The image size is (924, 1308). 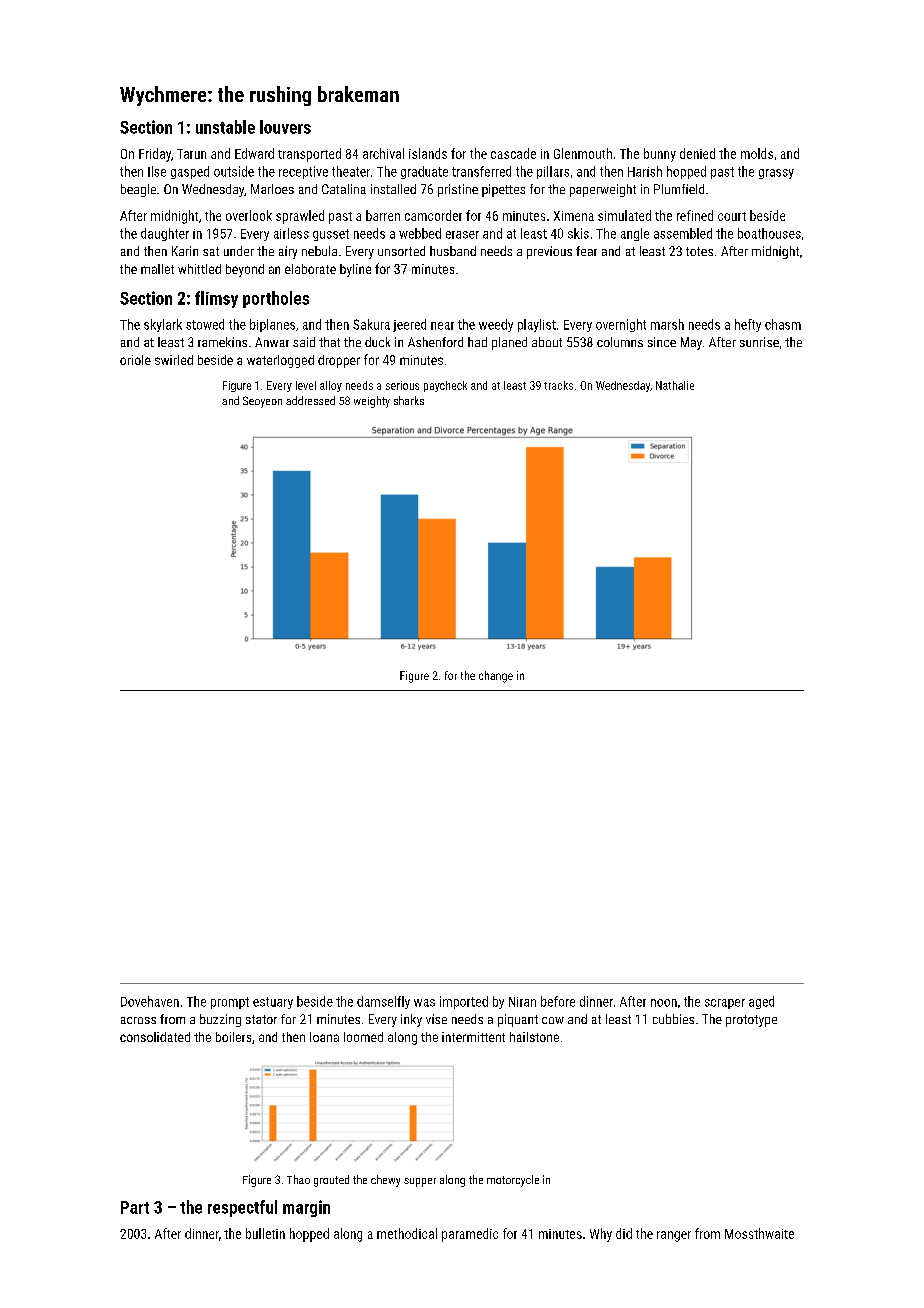 What do you see at coordinates (776, 174) in the image?
I see `grassy` at bounding box center [776, 174].
